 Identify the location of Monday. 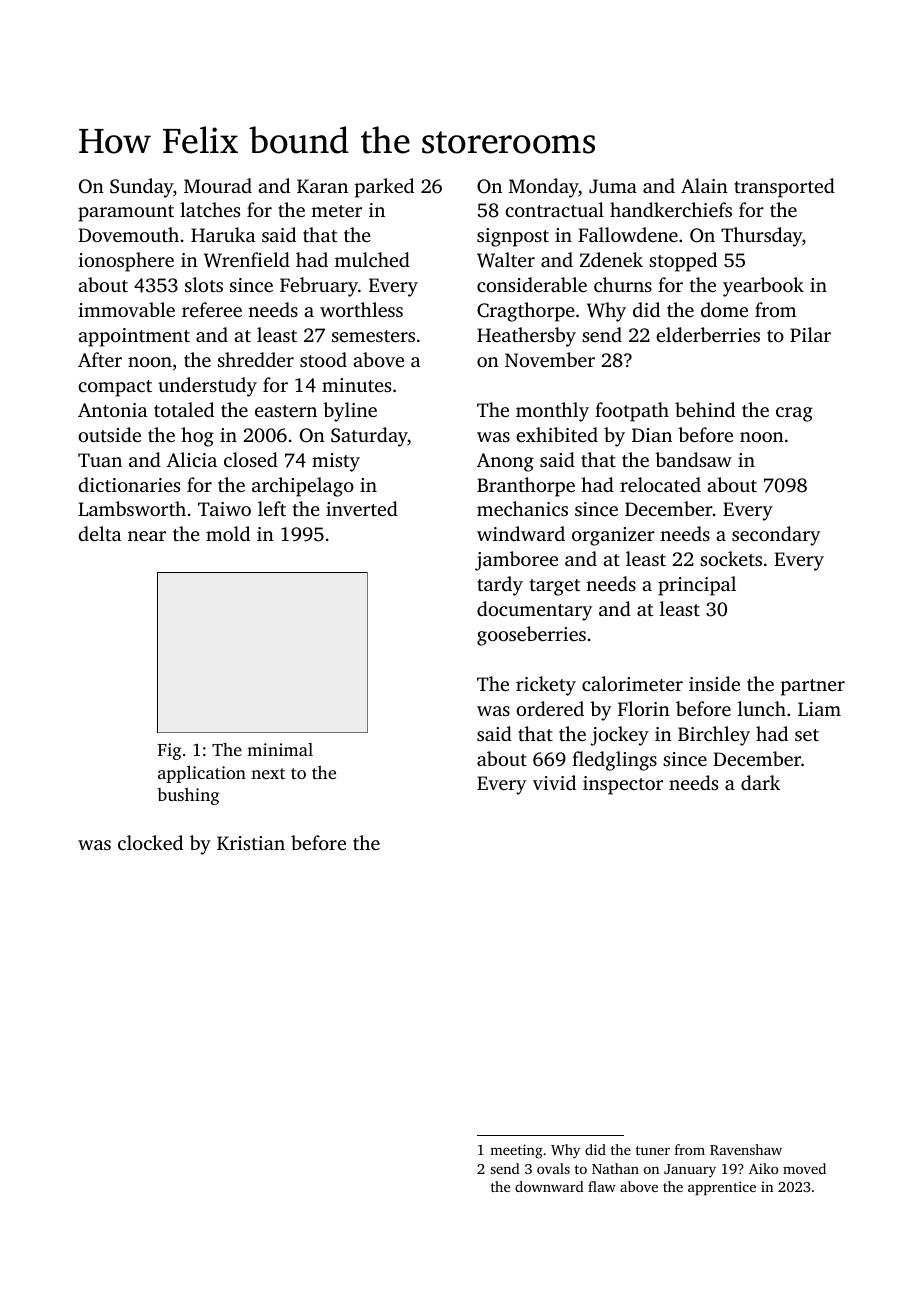
(544, 188).
